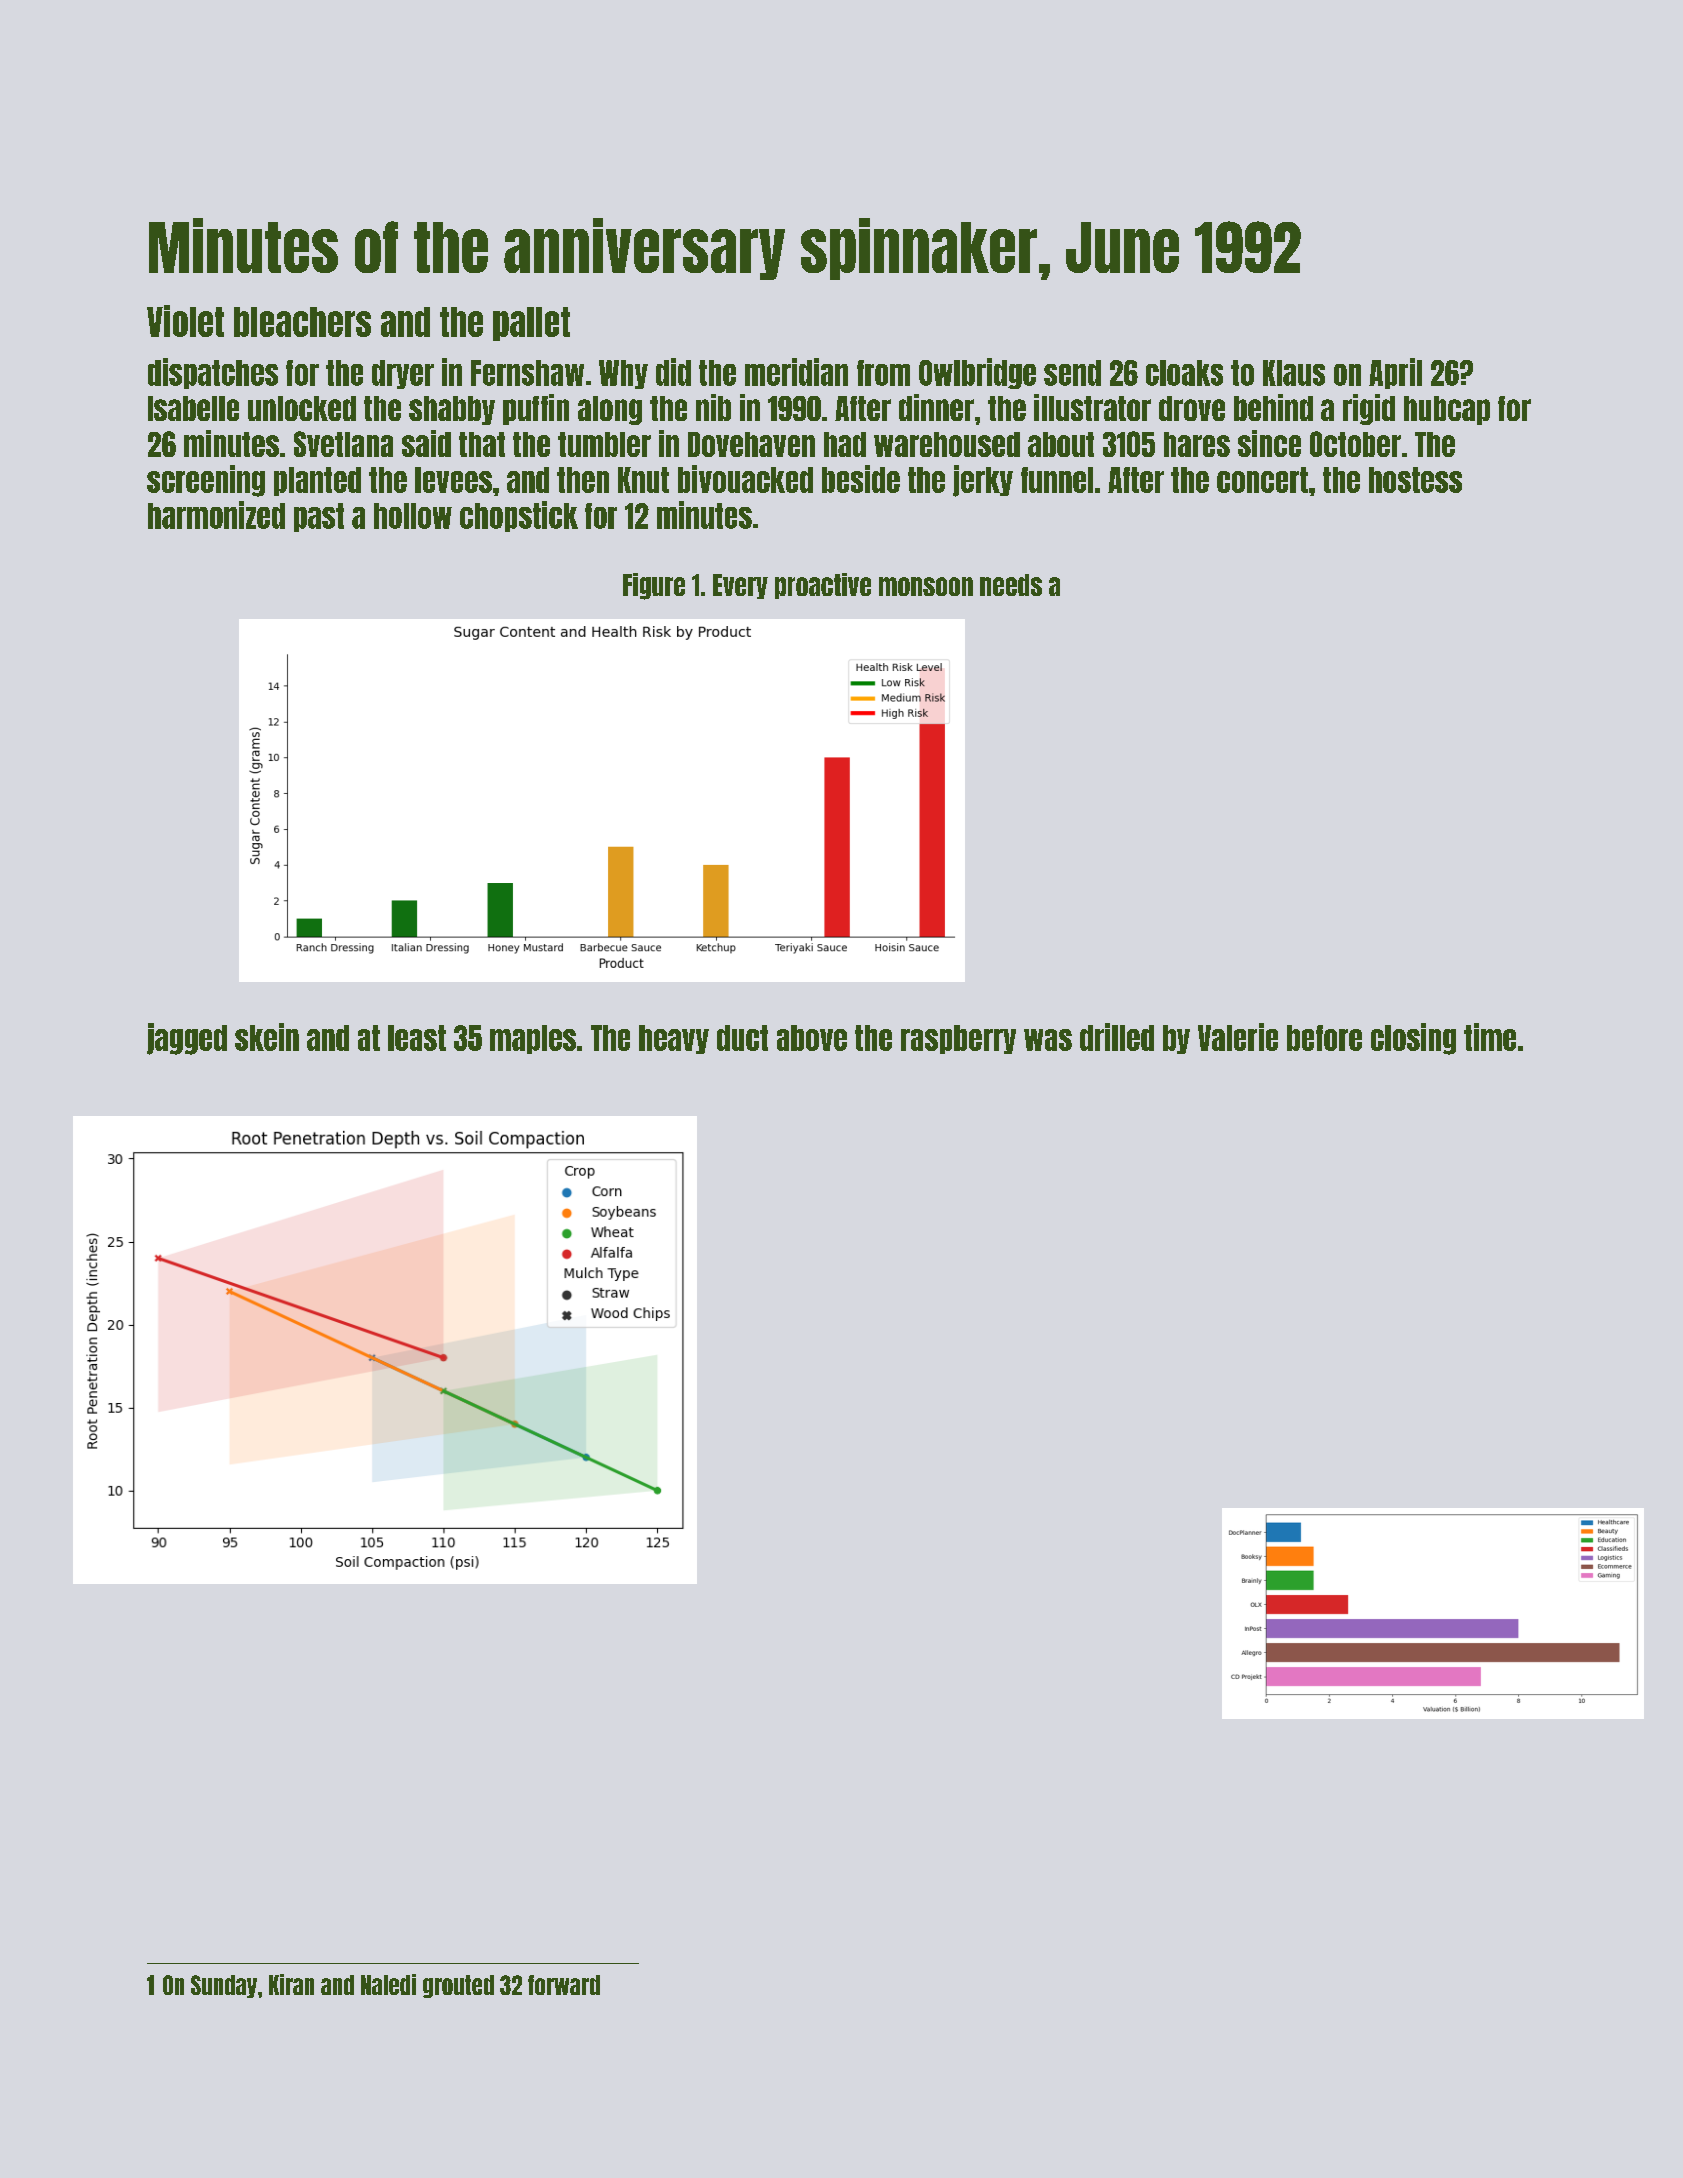 The height and width of the screenshot is (2178, 1683). Describe the element at coordinates (388, 1984) in the screenshot. I see `Naledi` at that location.
